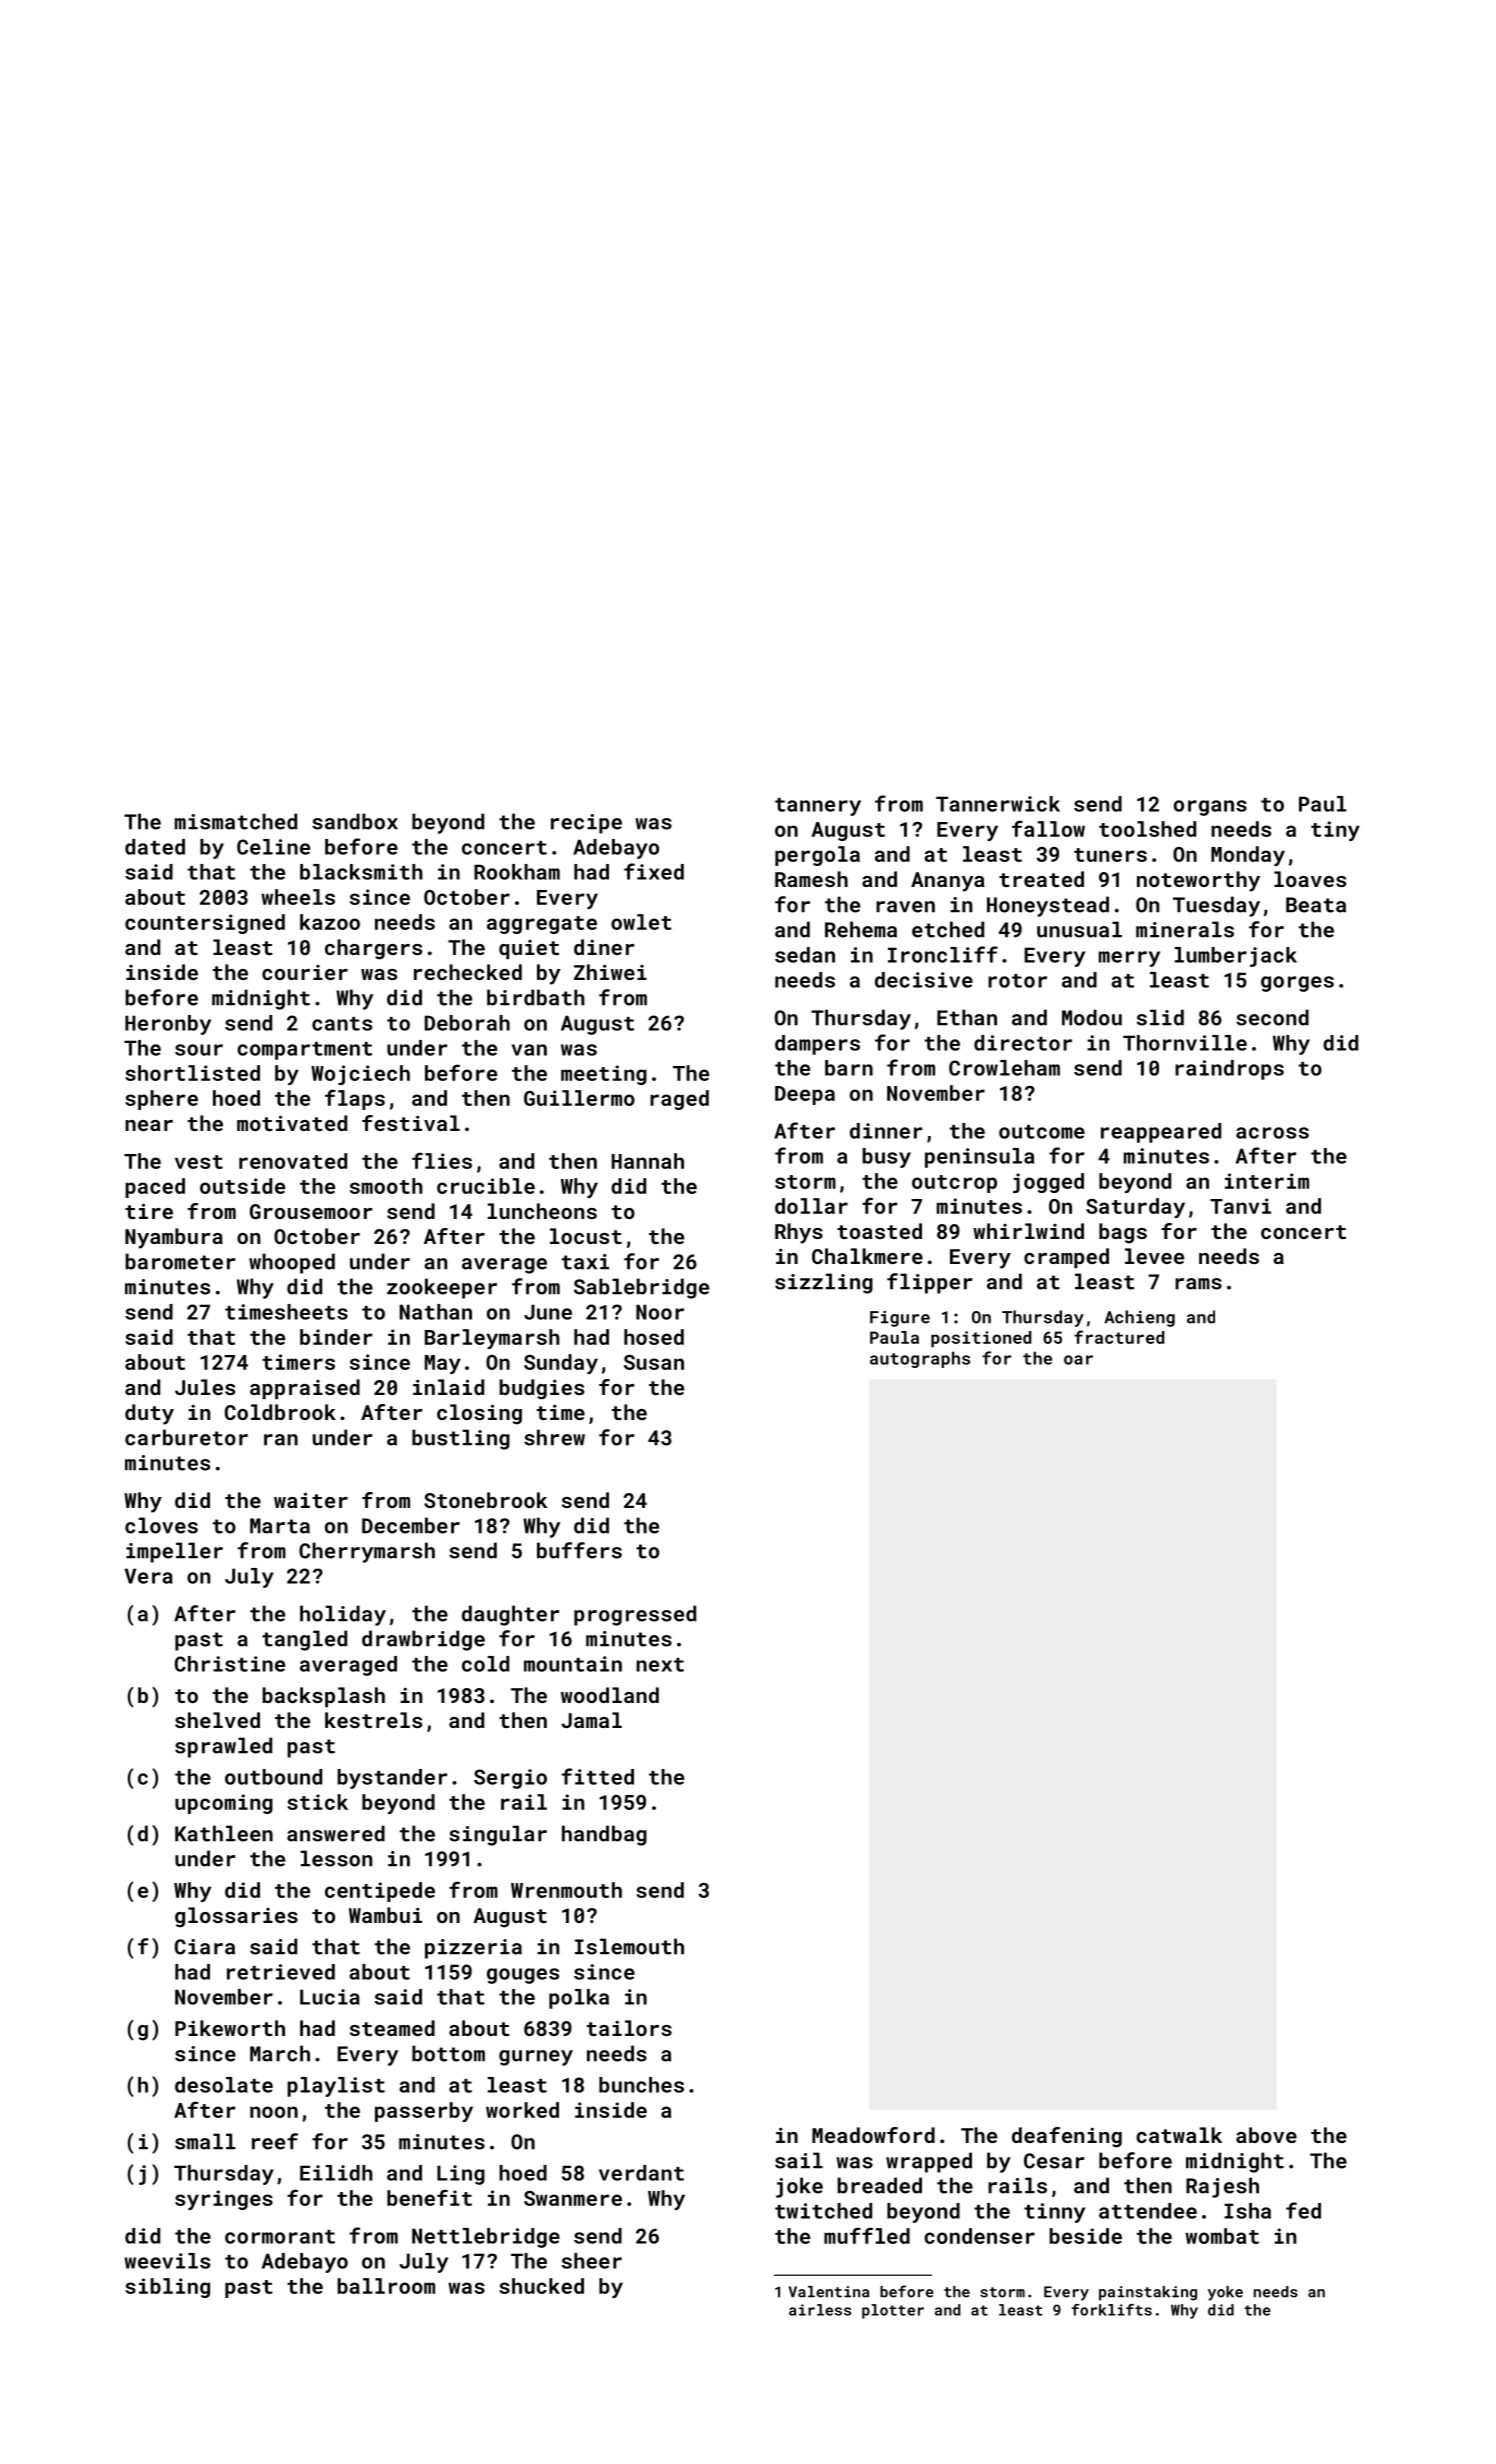 The width and height of the page is (1496, 2464). Describe the element at coordinates (900, 1319) in the page. I see `Figure` at that location.
